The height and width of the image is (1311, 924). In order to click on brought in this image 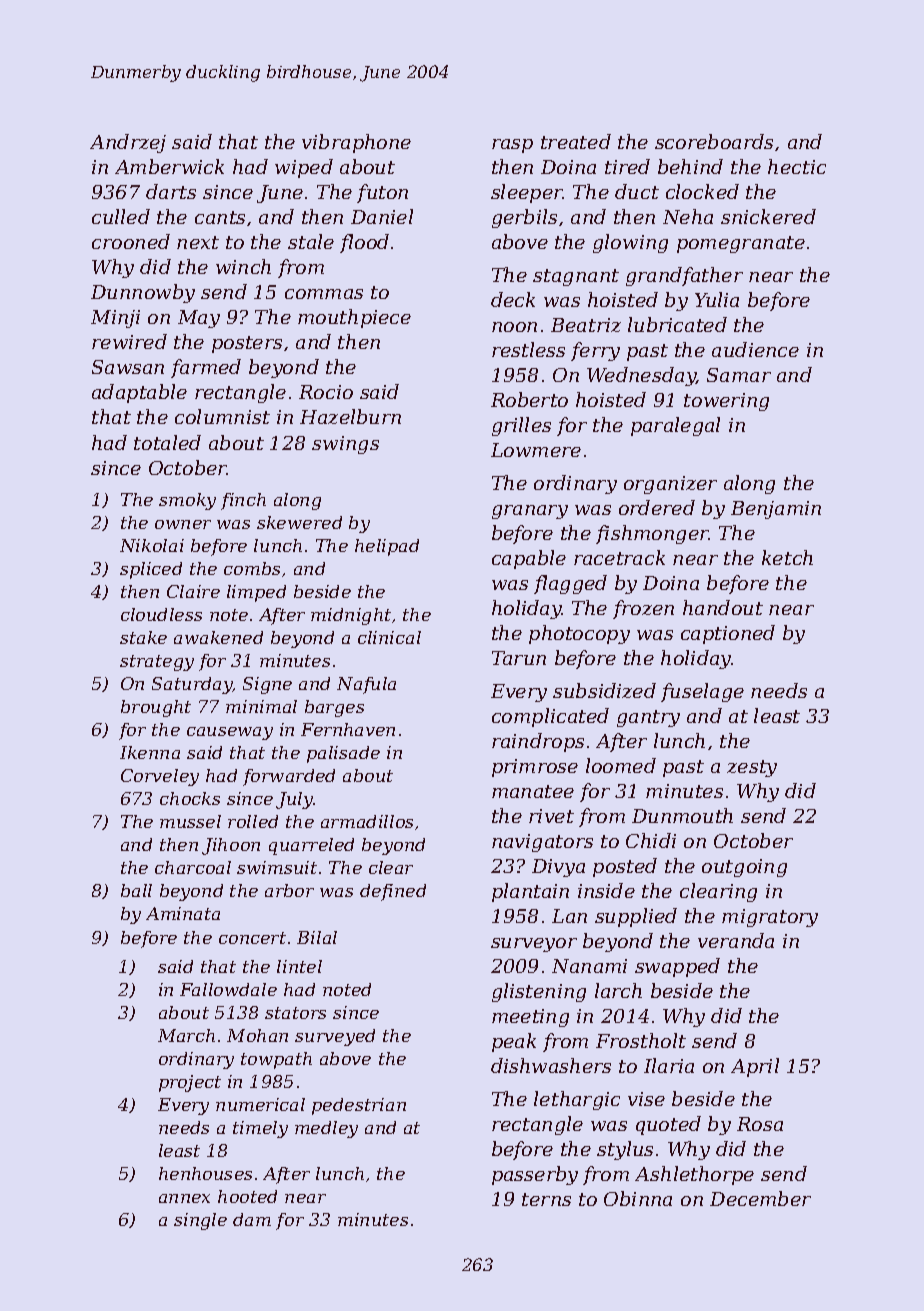, I will do `click(156, 708)`.
